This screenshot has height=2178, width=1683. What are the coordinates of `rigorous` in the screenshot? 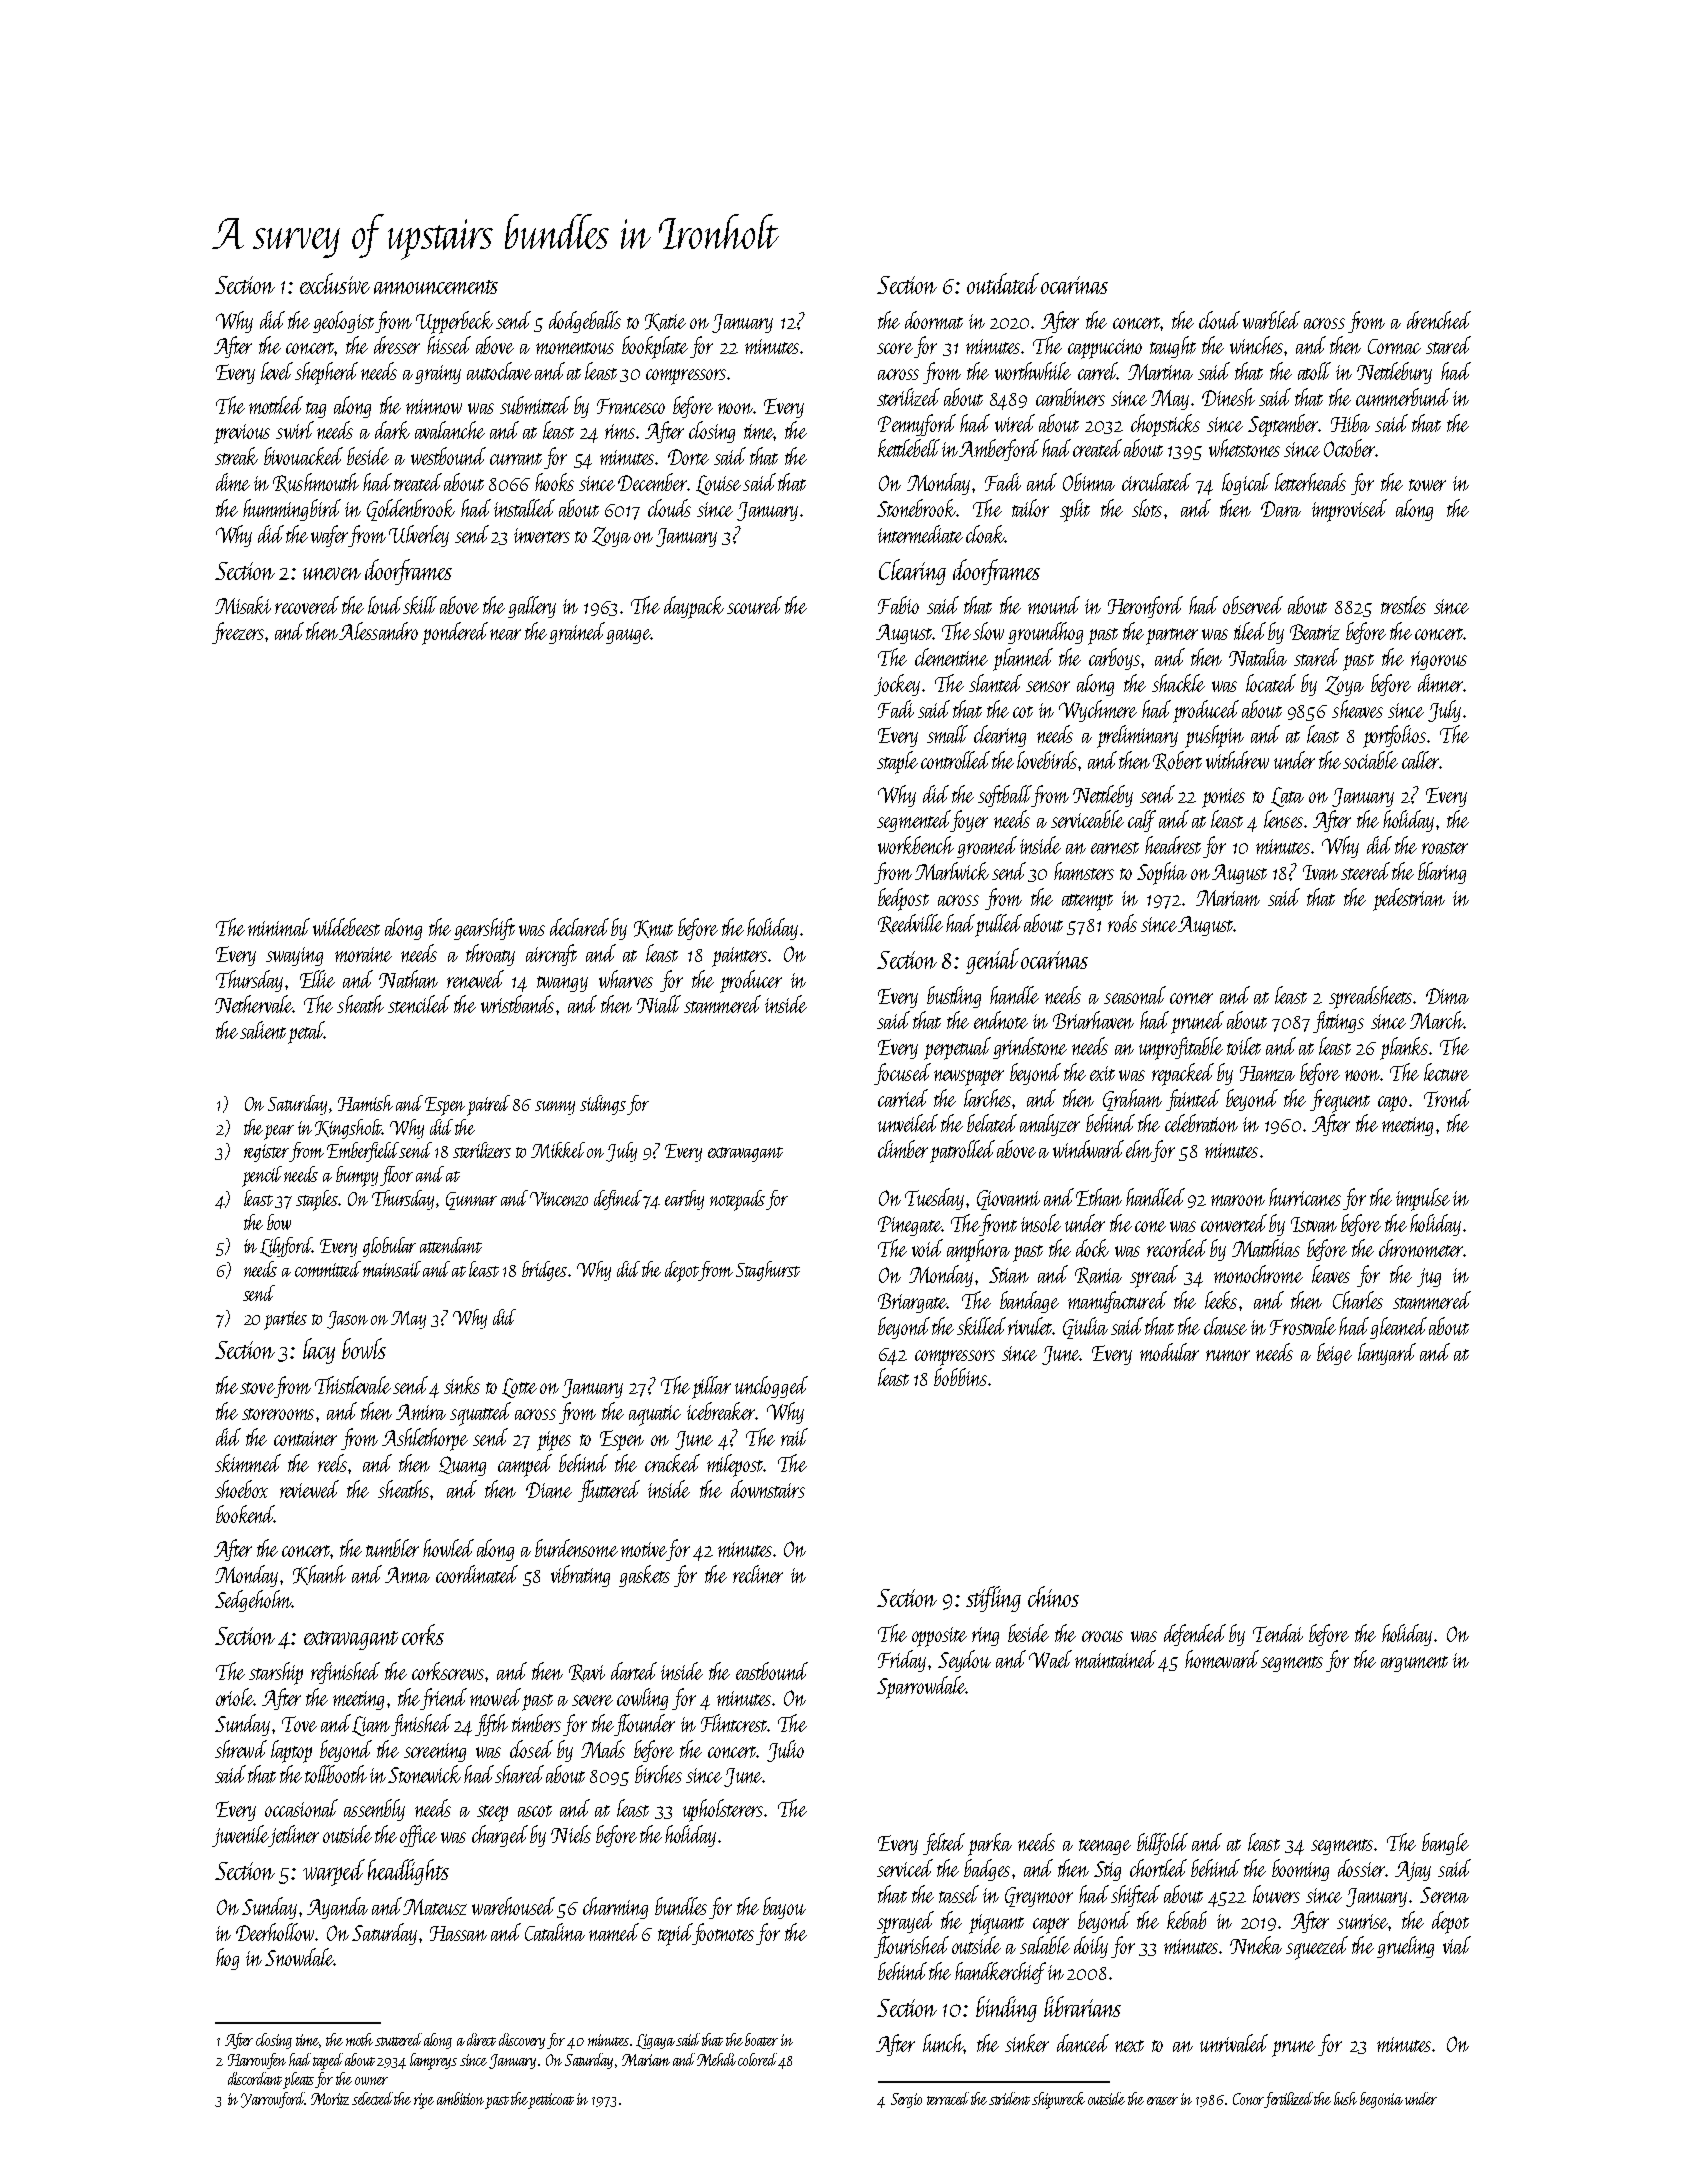 It's located at (1439, 660).
